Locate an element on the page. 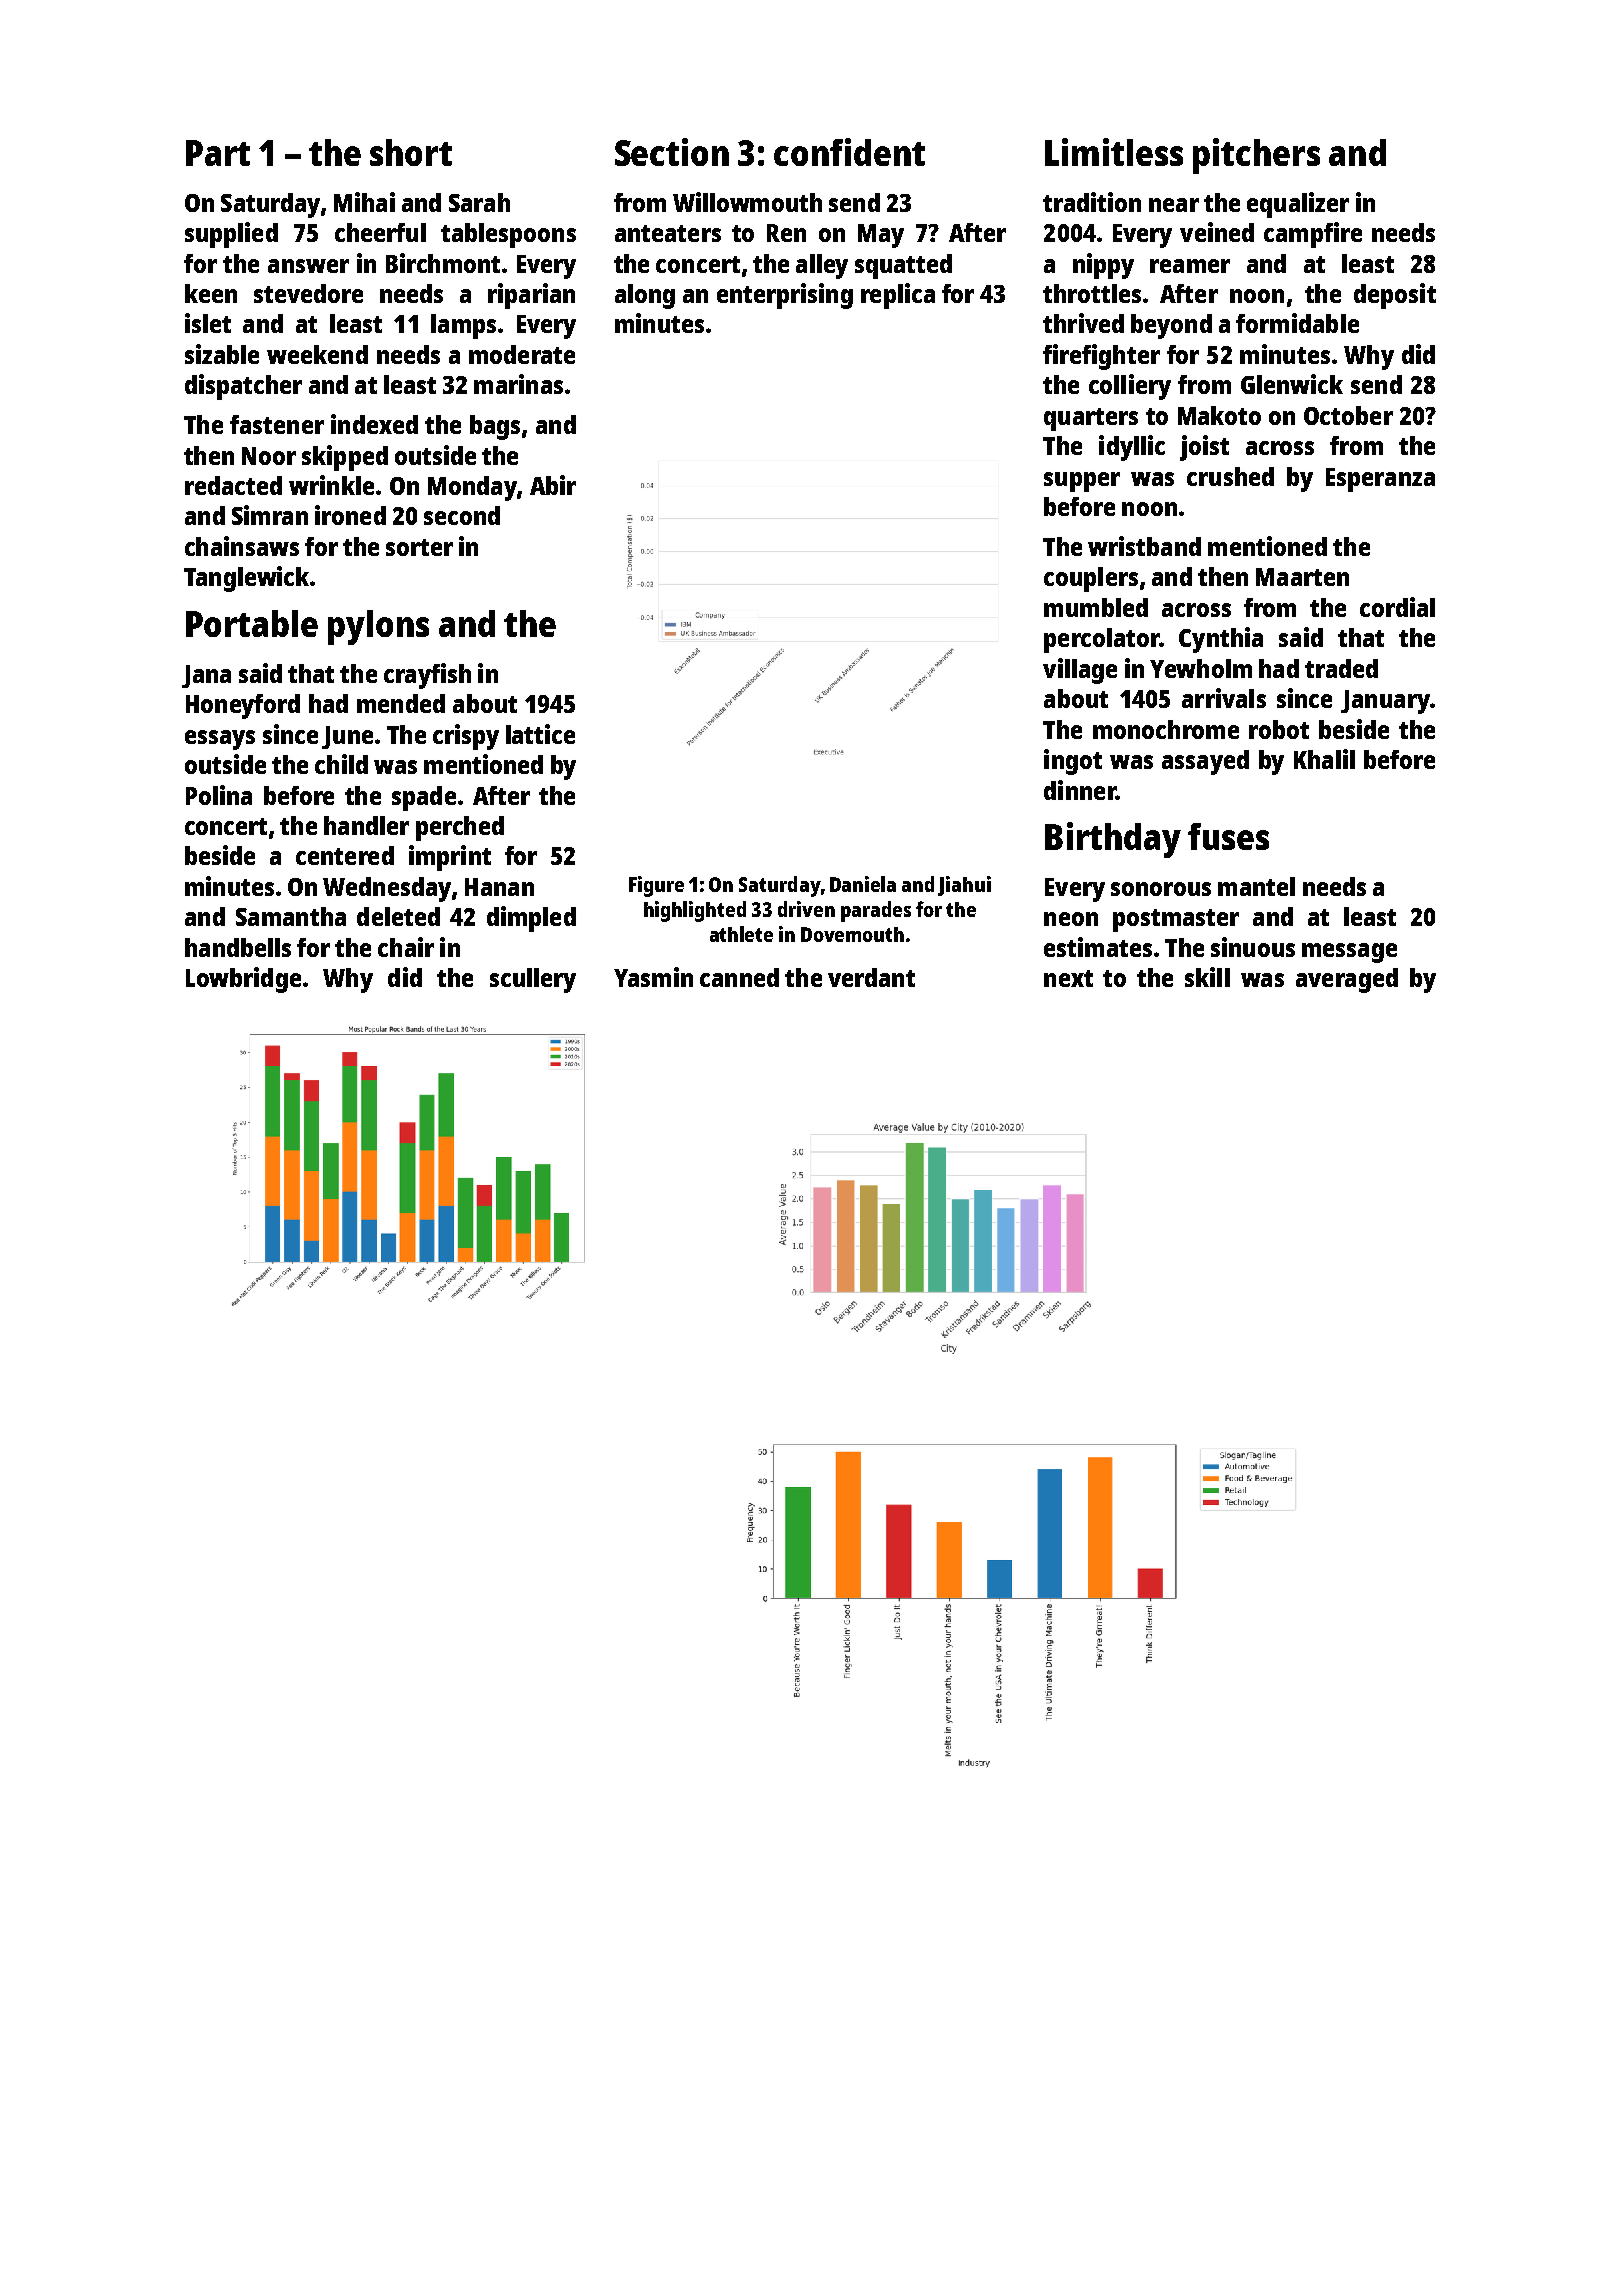  idyllic is located at coordinates (1132, 448).
